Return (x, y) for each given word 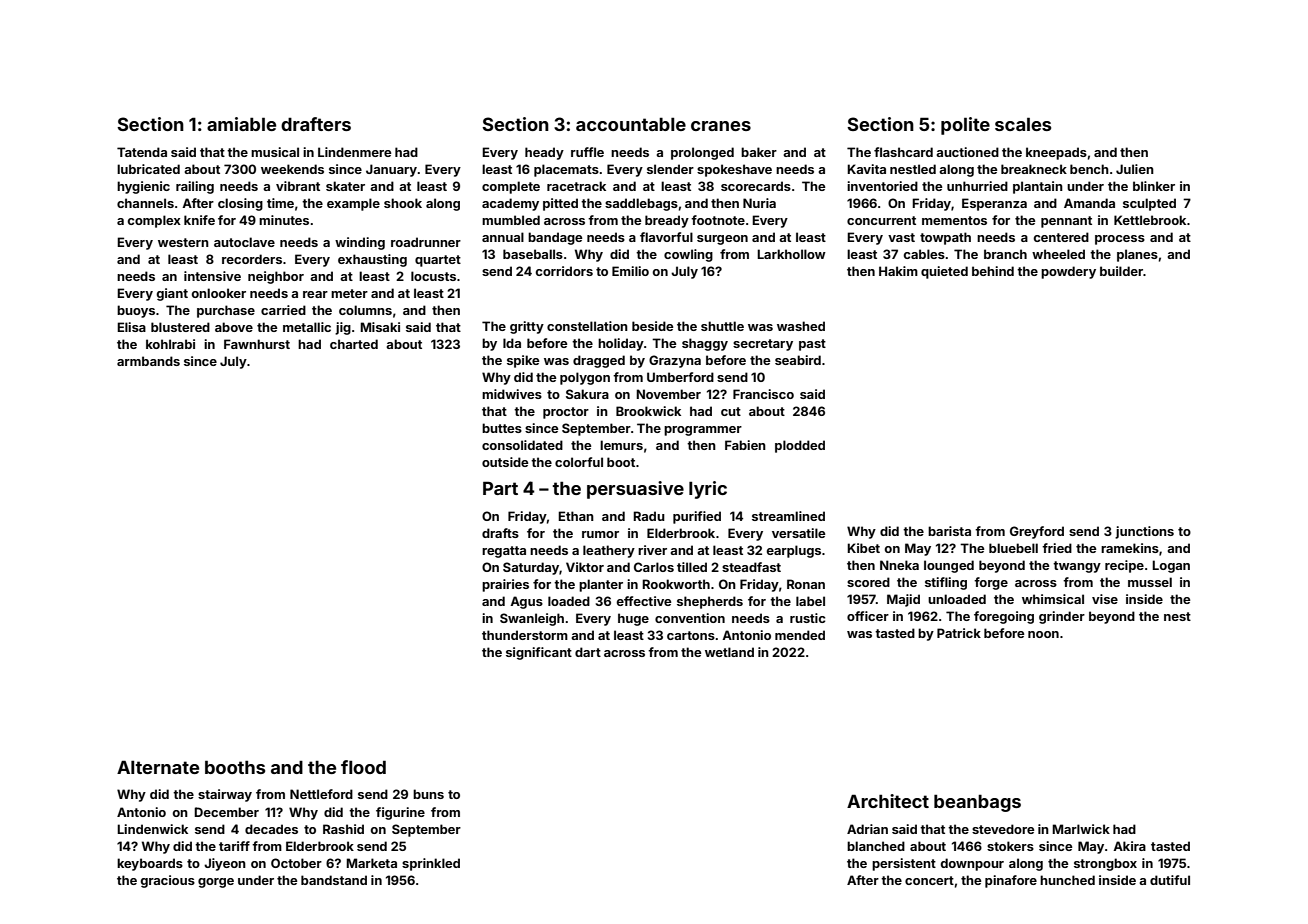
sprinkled (431, 864)
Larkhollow (791, 254)
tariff (234, 846)
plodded (800, 446)
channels (145, 203)
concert (929, 880)
